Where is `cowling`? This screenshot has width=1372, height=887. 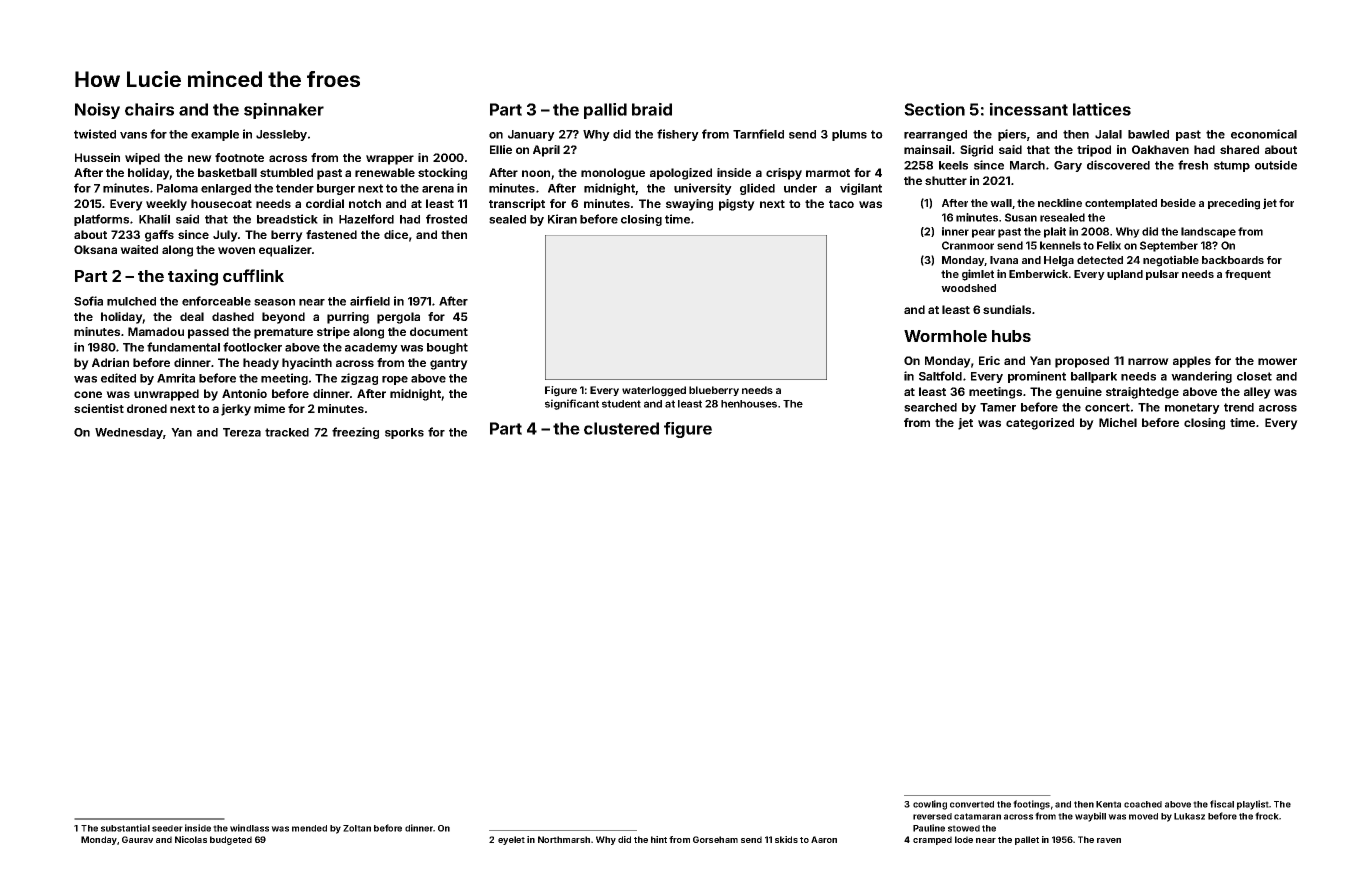 cowling is located at coordinates (930, 805).
